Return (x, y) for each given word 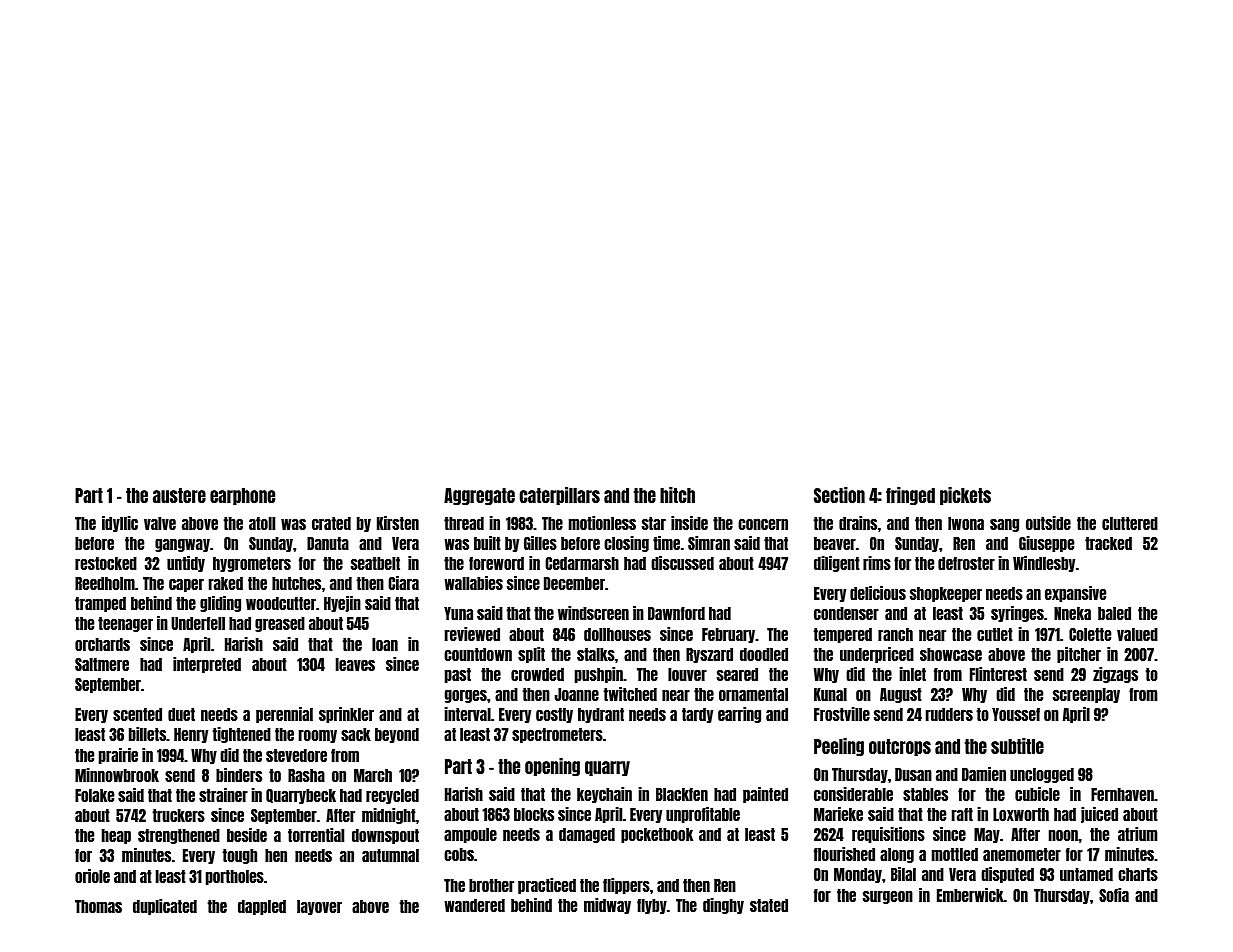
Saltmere (102, 664)
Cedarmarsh (582, 563)
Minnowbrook (117, 775)
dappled (262, 907)
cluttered (1130, 523)
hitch (677, 495)
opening (552, 767)
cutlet (995, 634)
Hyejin (342, 604)
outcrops (900, 747)
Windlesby (1044, 564)
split (531, 655)
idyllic (120, 524)
